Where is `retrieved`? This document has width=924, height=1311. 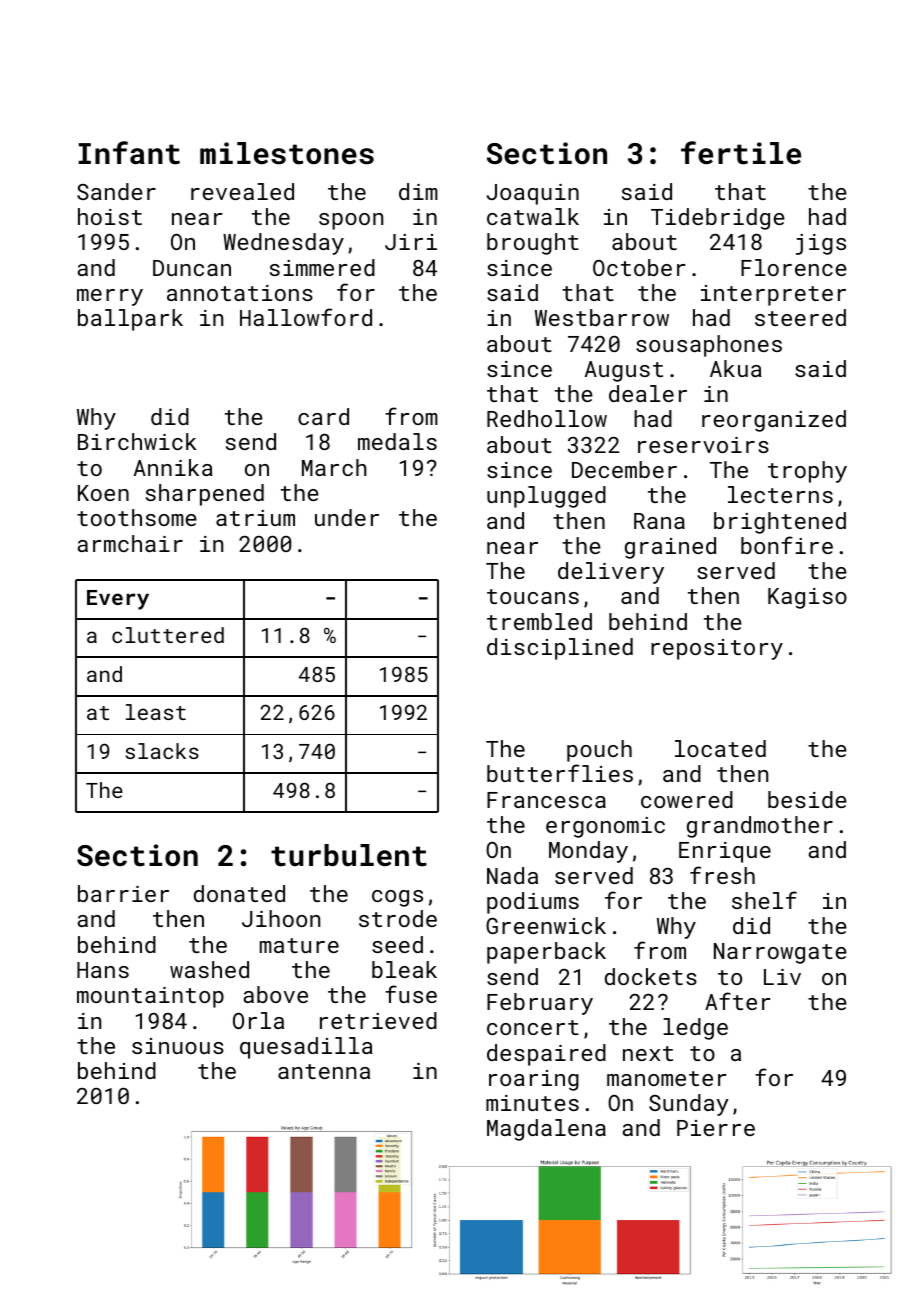
retrieved is located at coordinates (378, 1020).
